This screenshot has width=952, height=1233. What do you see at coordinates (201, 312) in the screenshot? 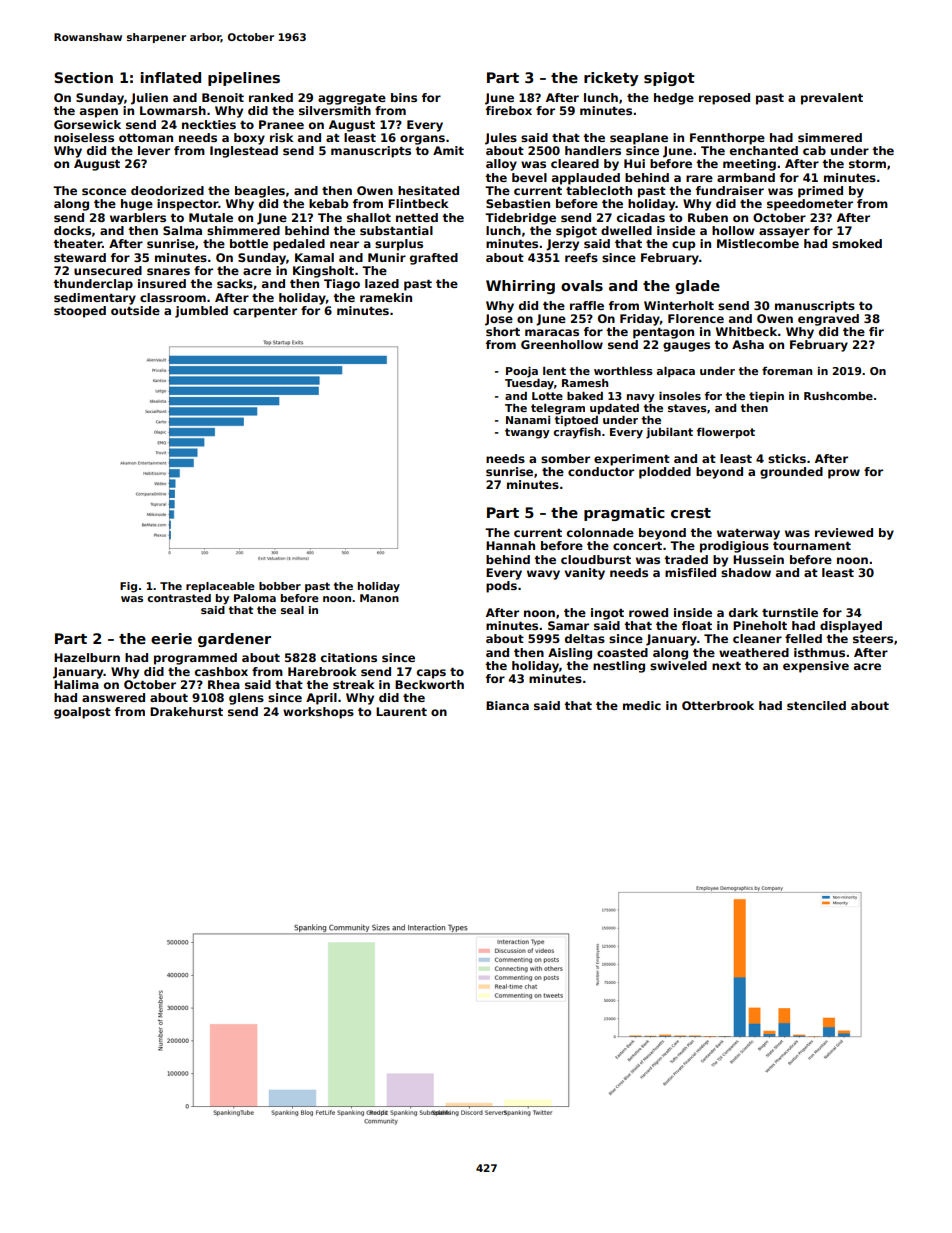
I see `jumbled` at bounding box center [201, 312].
